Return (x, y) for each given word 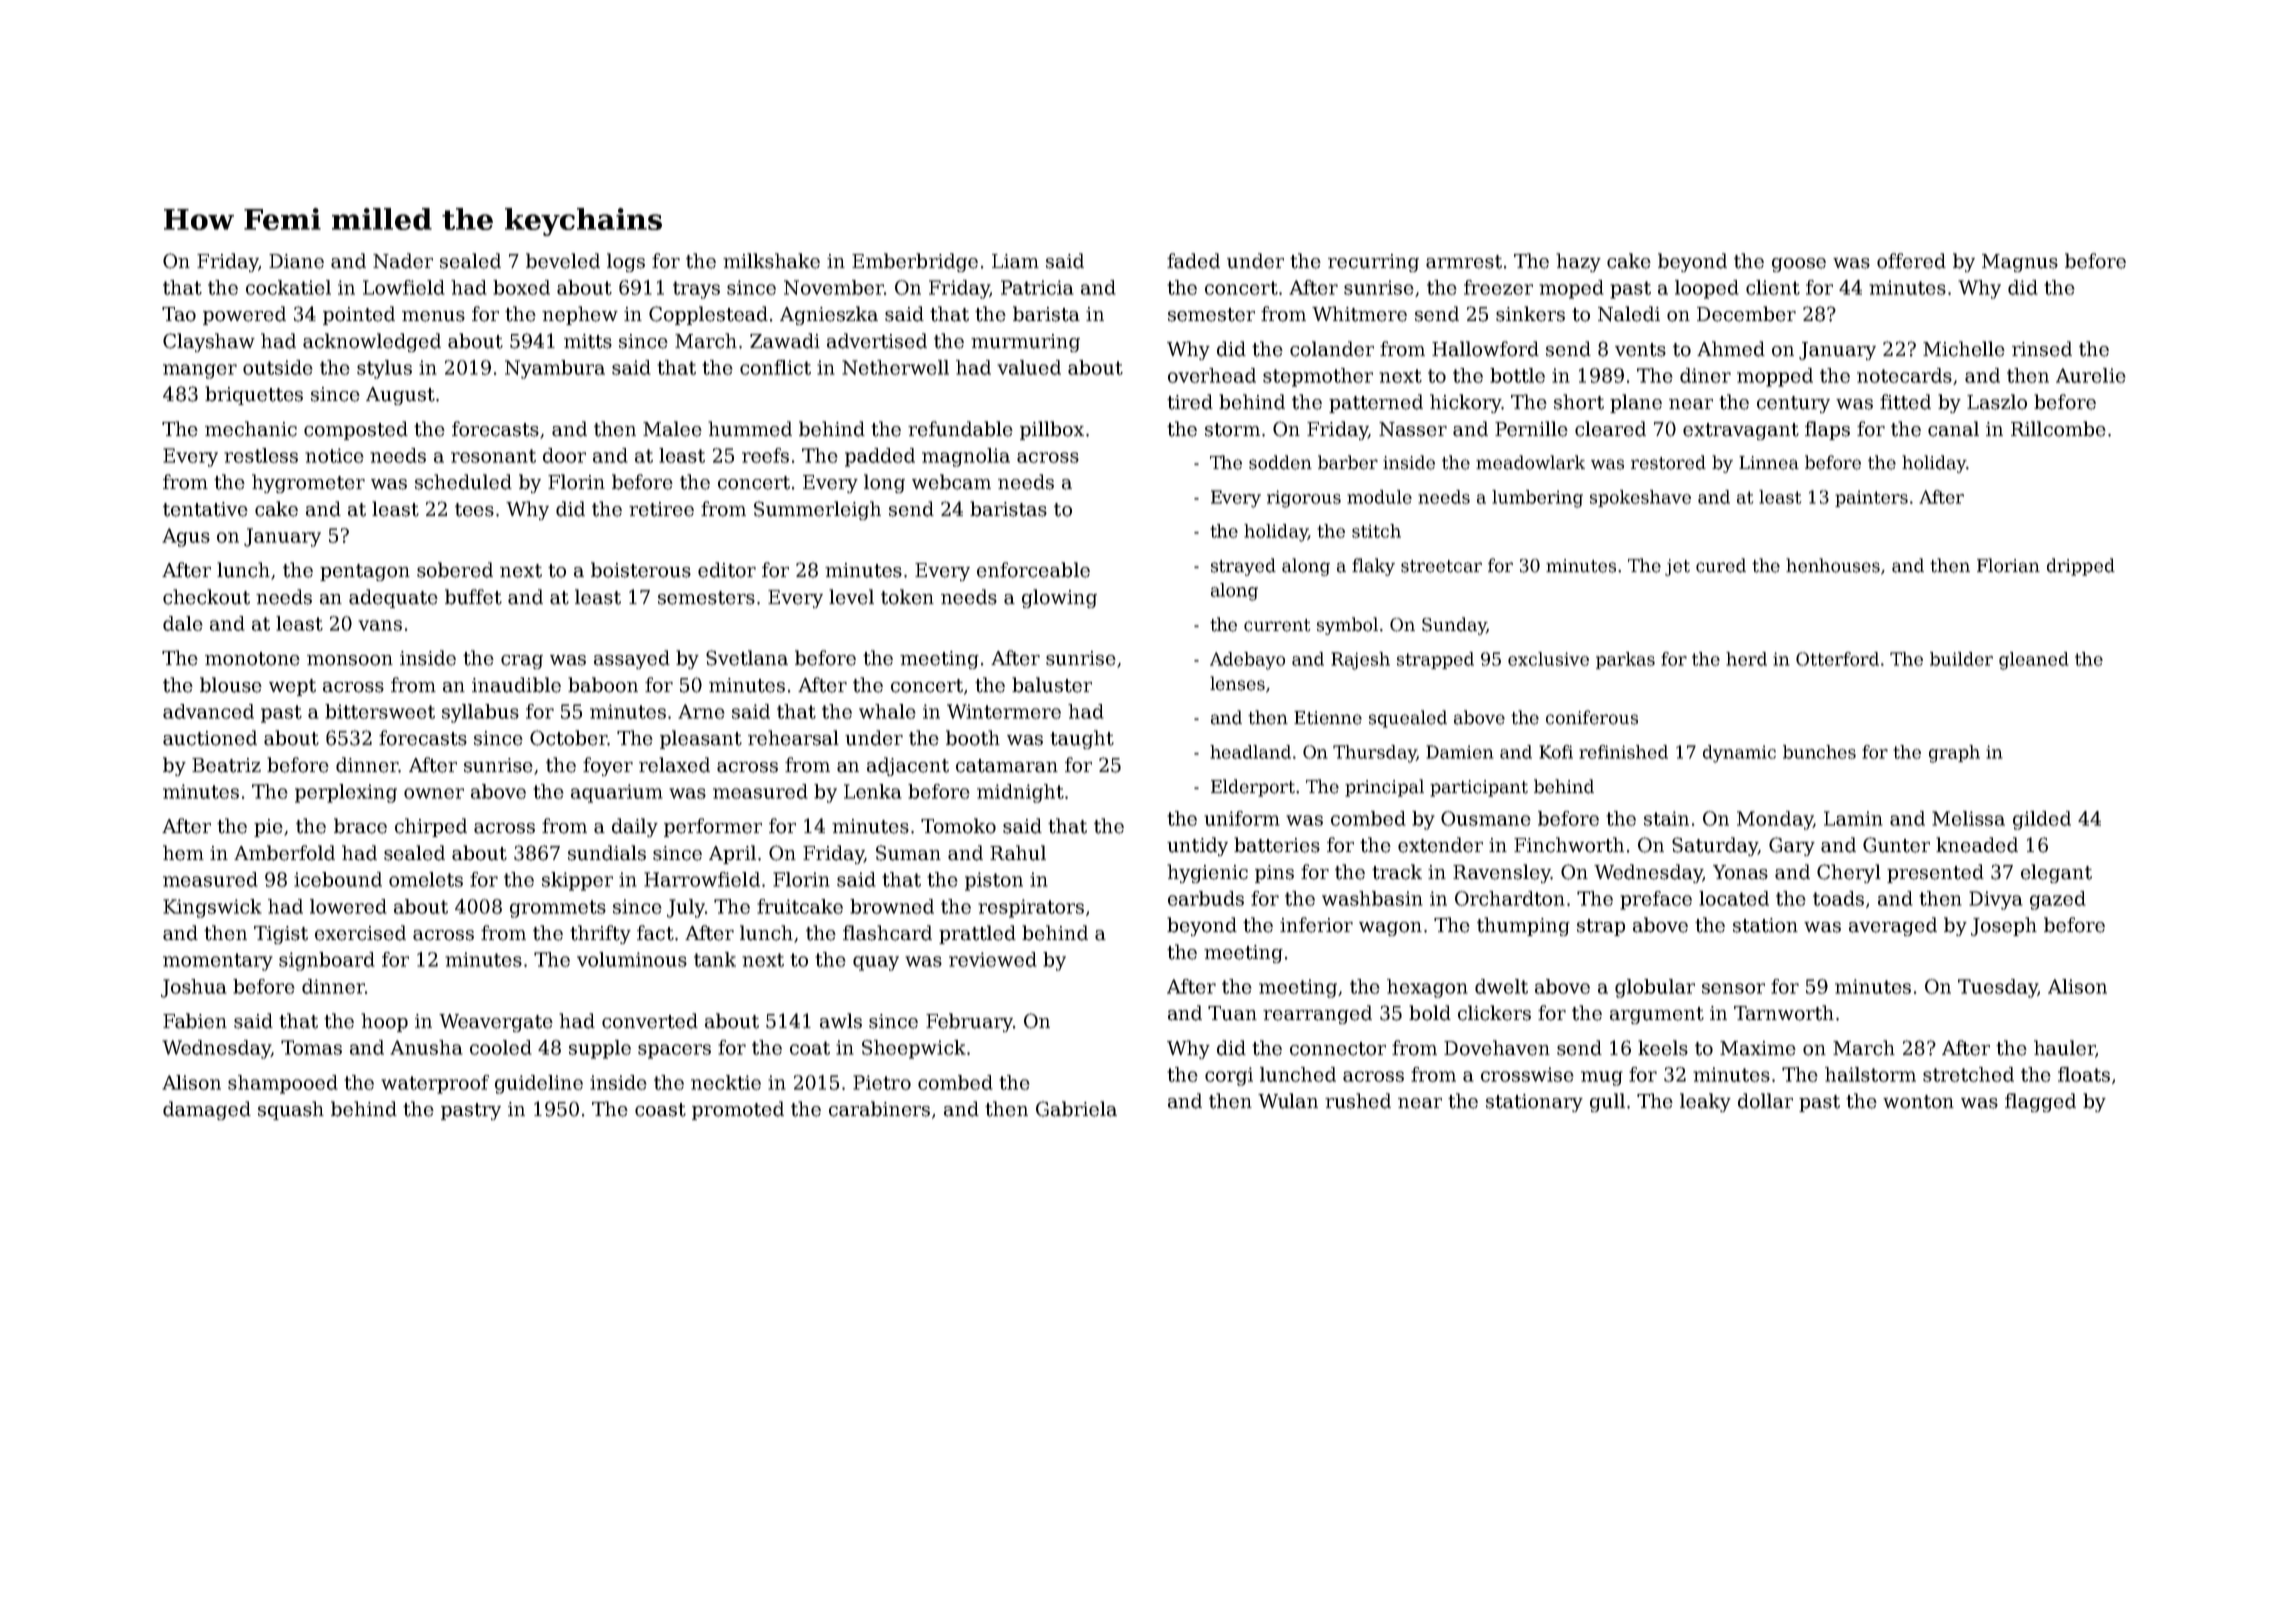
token (907, 597)
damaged (207, 1110)
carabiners (879, 1109)
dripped (2081, 567)
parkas (1625, 660)
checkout (206, 597)
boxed (521, 287)
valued (1029, 367)
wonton (1918, 1102)
